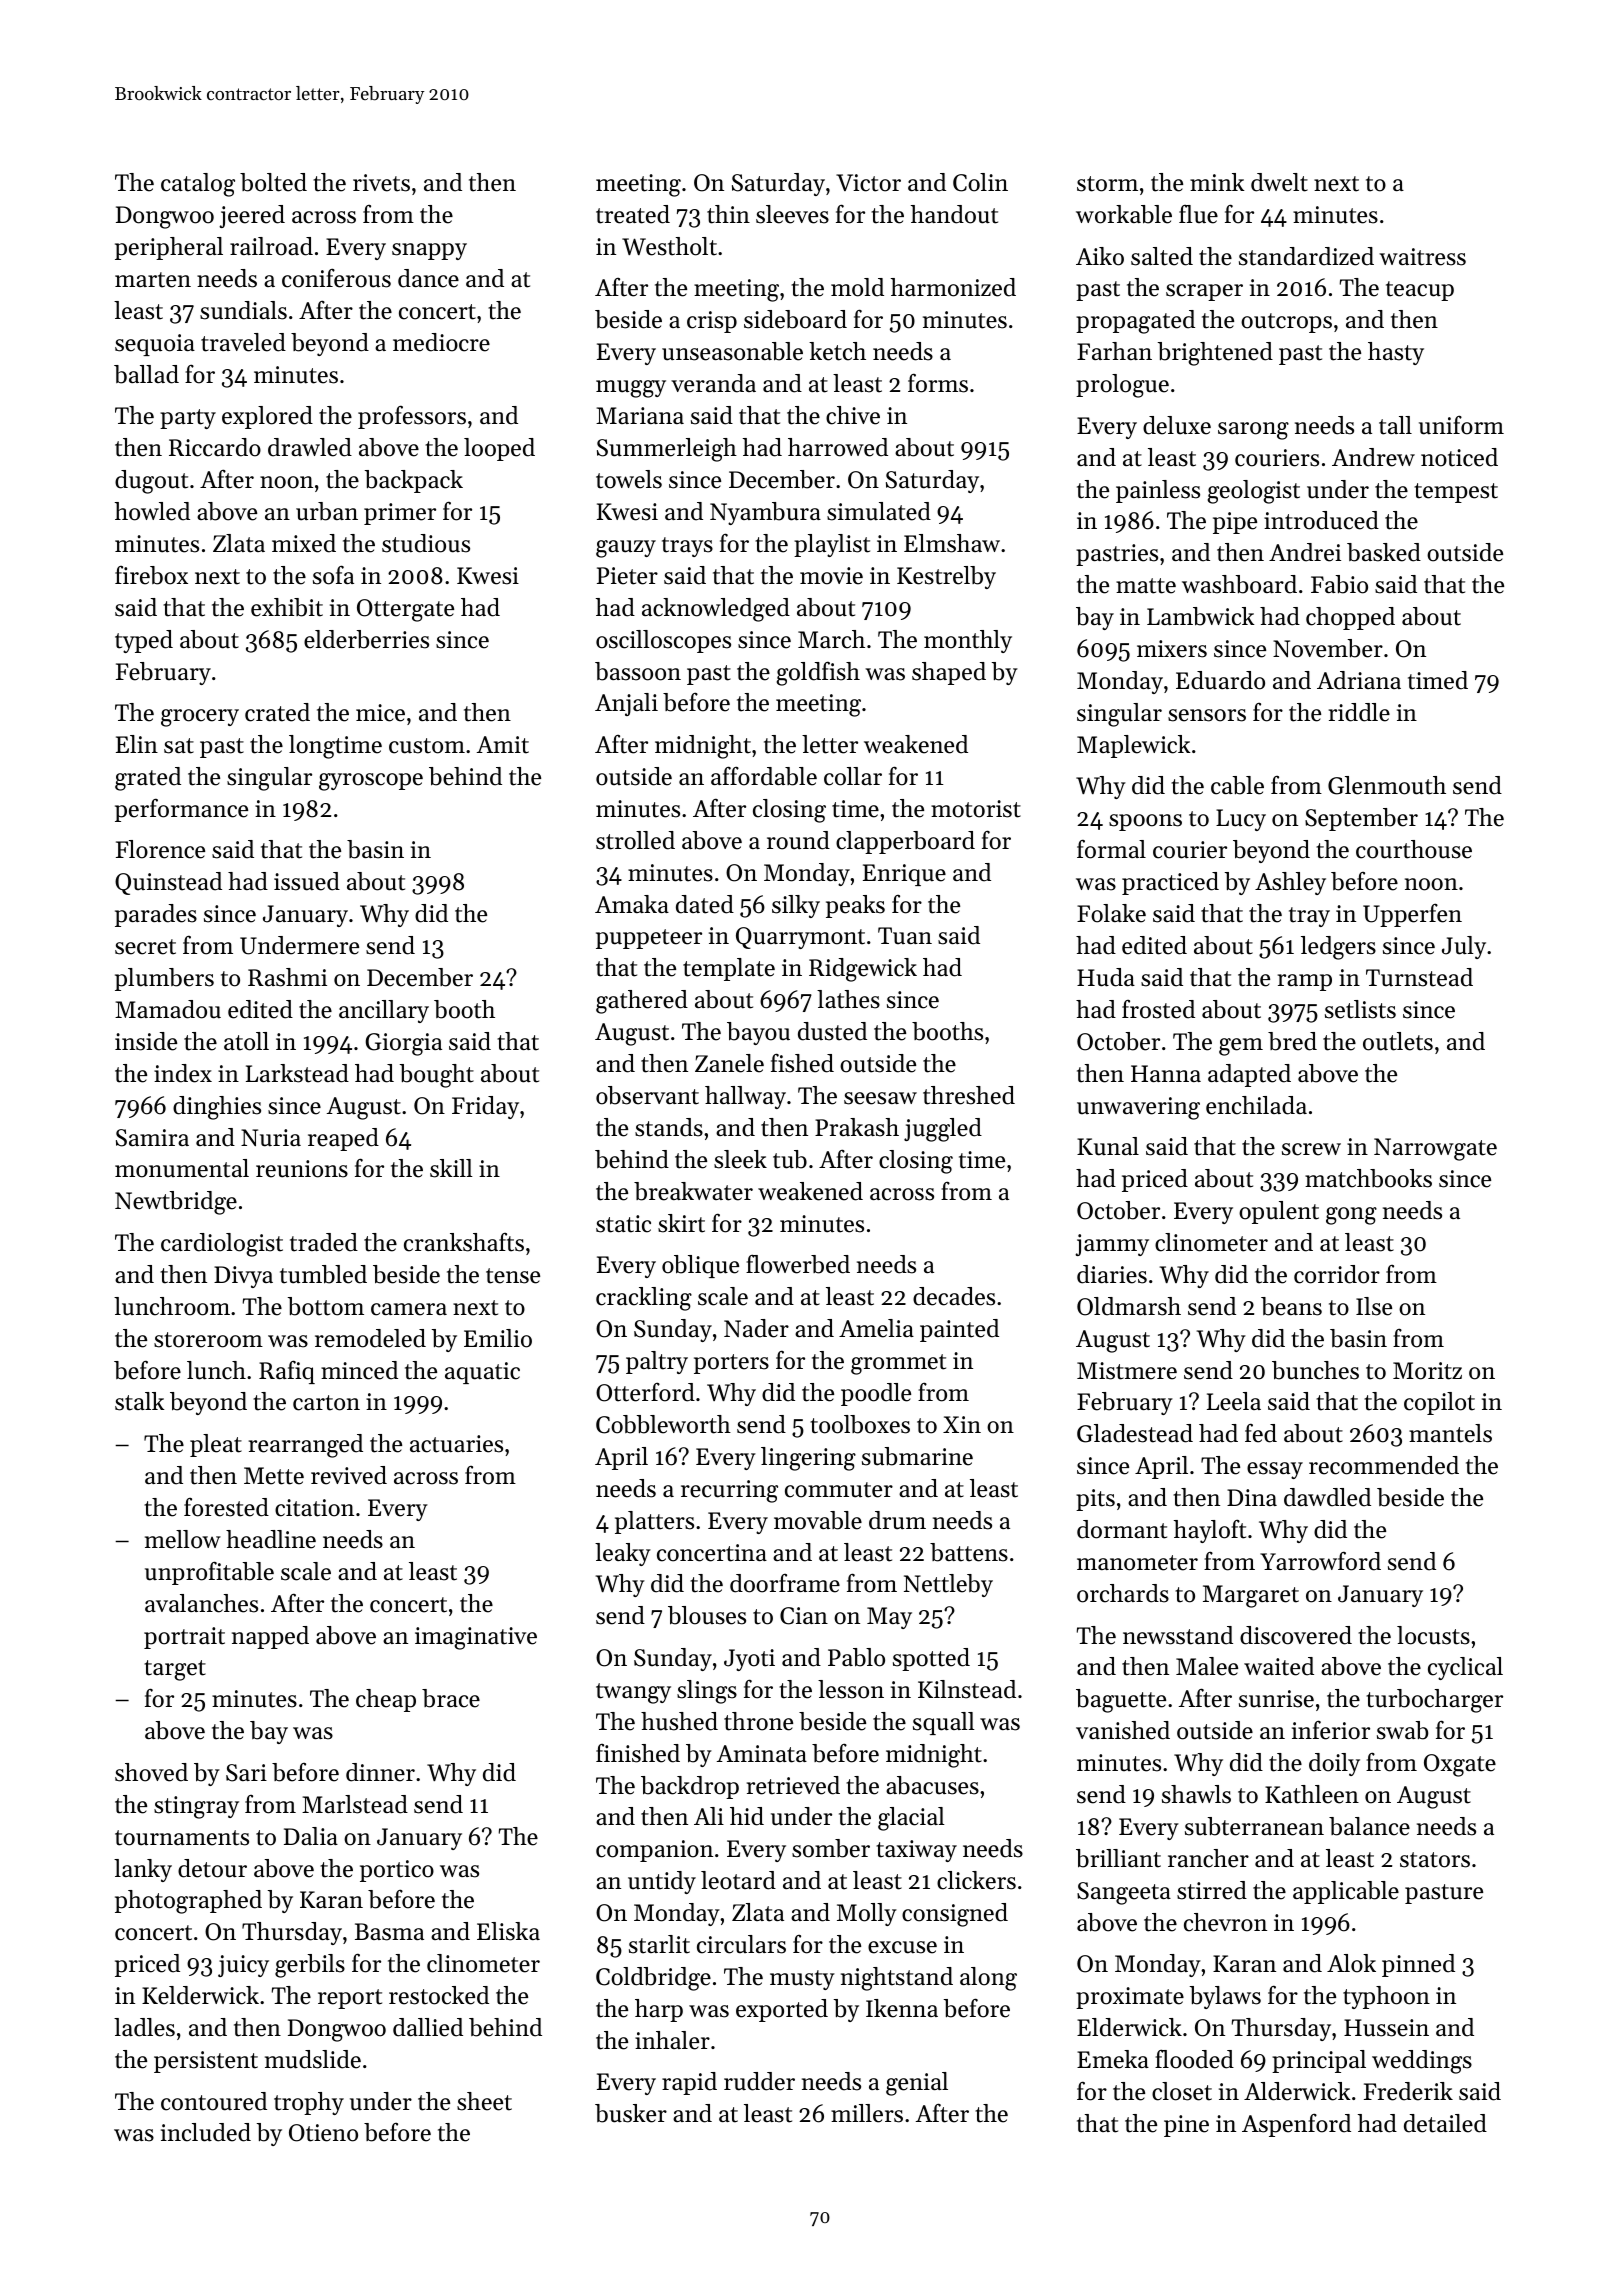 This screenshot has height=2292, width=1620. Describe the element at coordinates (949, 673) in the screenshot. I see `shaped` at that location.
